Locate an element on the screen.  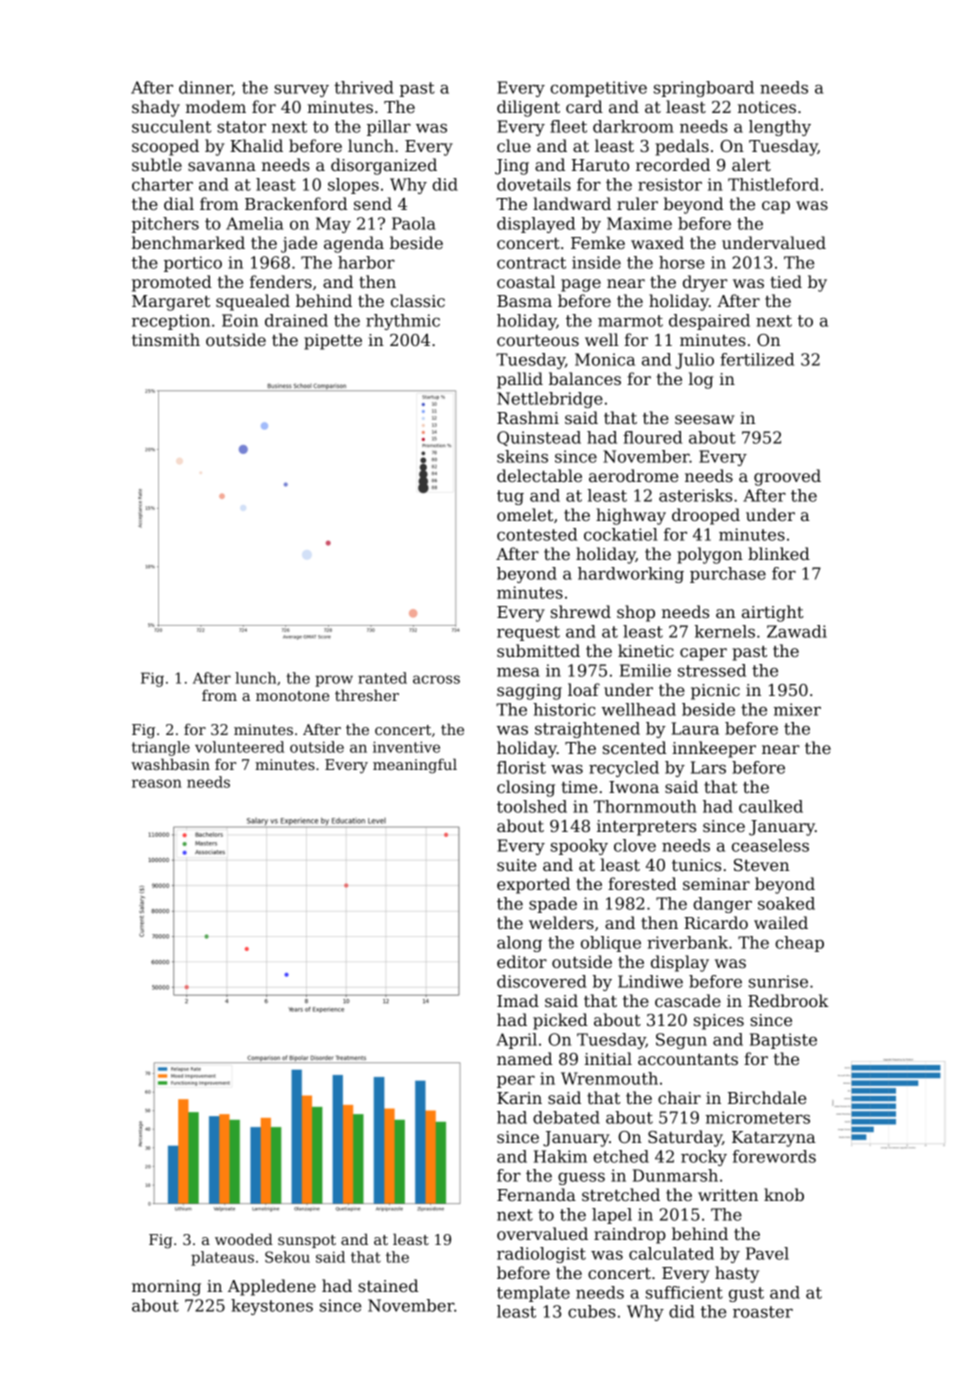
dinner is located at coordinates (205, 87).
